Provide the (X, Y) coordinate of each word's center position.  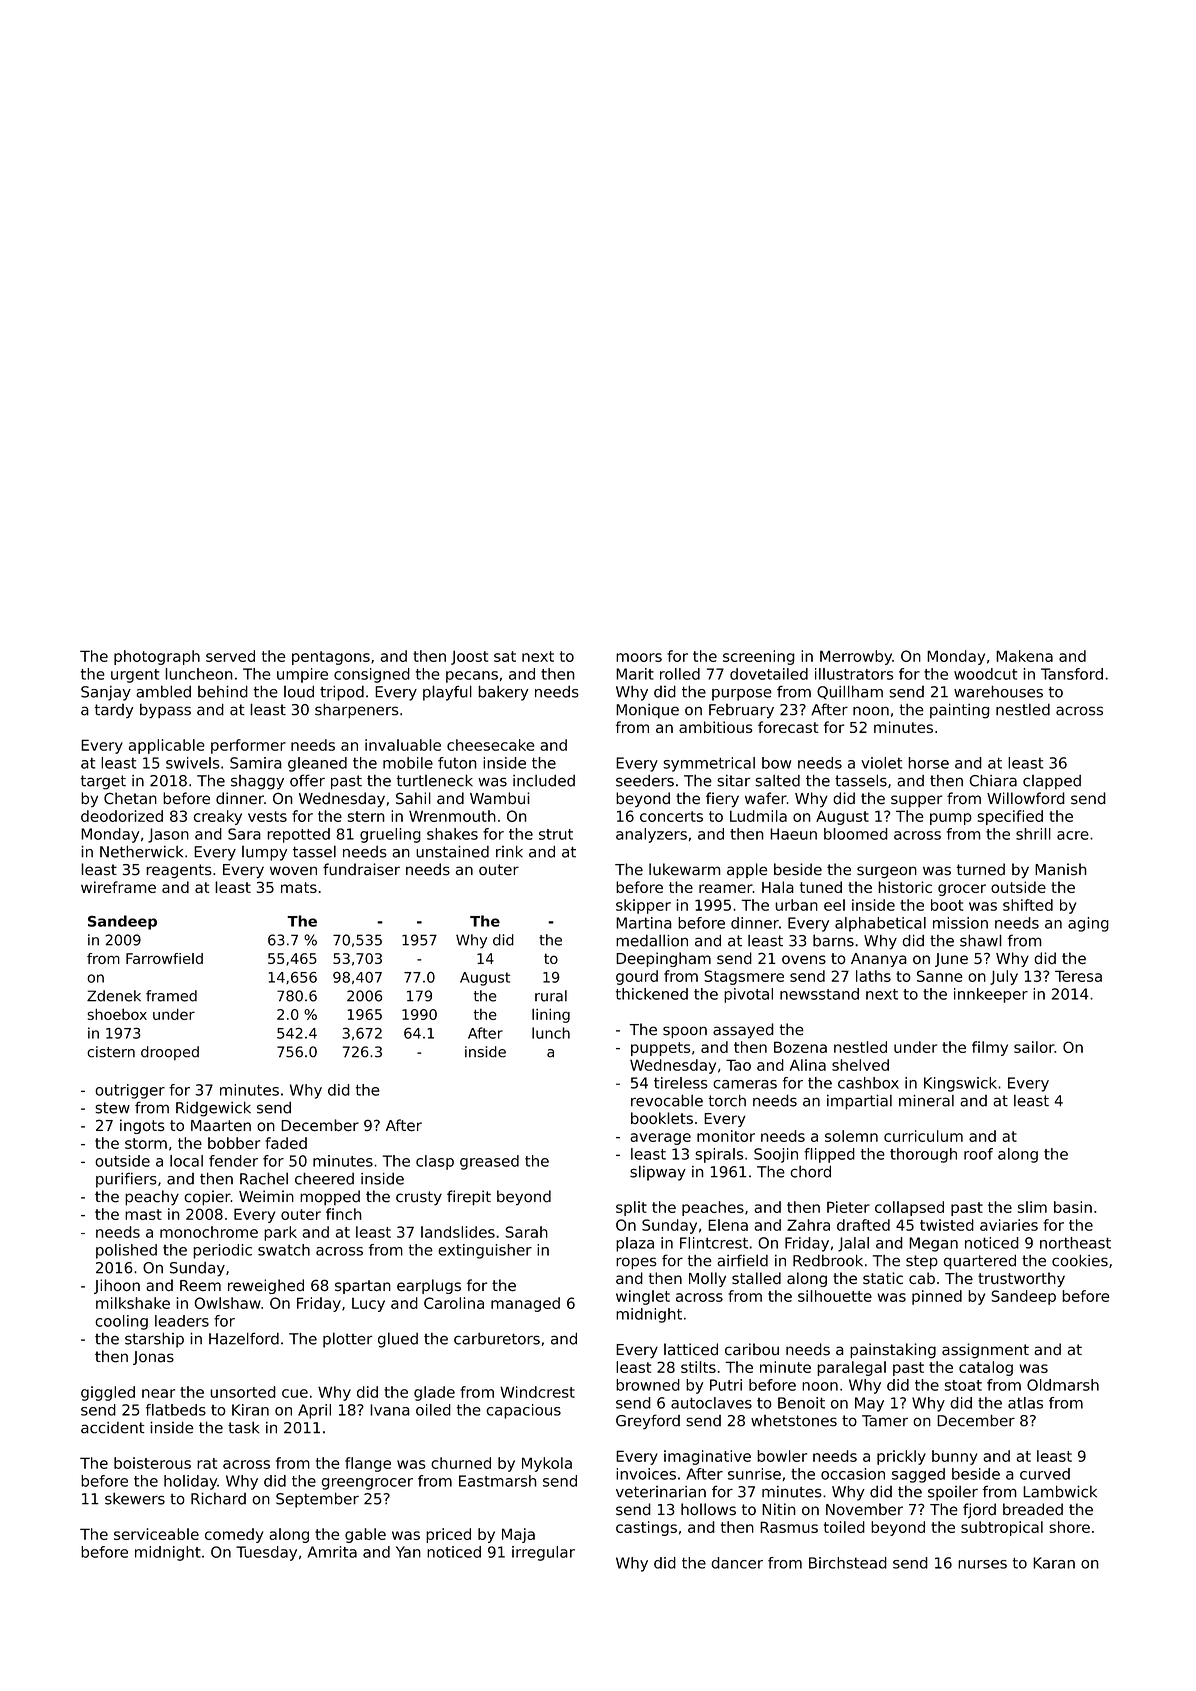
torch (727, 1100)
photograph (157, 657)
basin (1073, 1207)
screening (759, 657)
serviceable (156, 1534)
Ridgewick (213, 1109)
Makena (1024, 656)
